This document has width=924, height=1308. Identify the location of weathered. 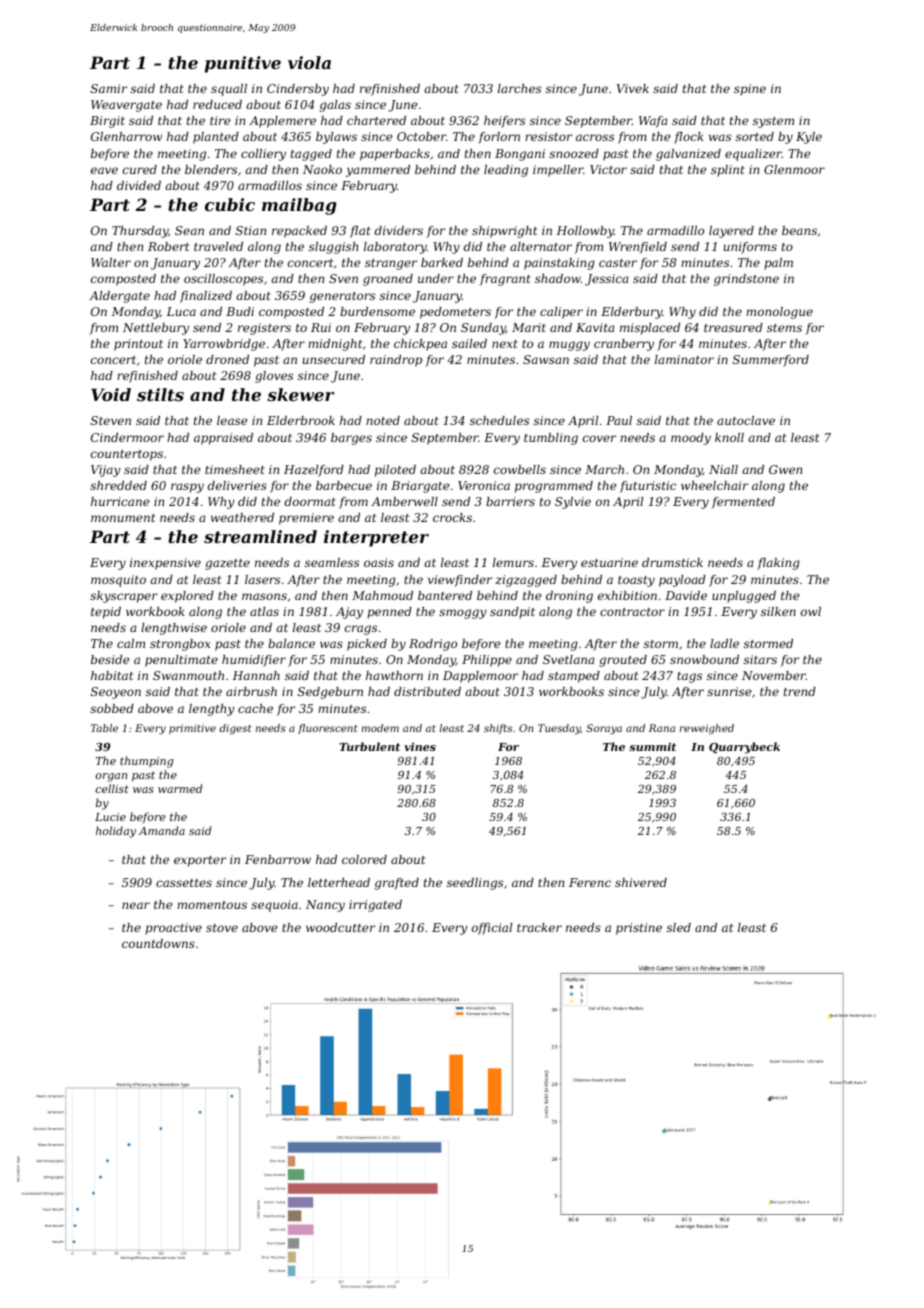
(242, 517).
